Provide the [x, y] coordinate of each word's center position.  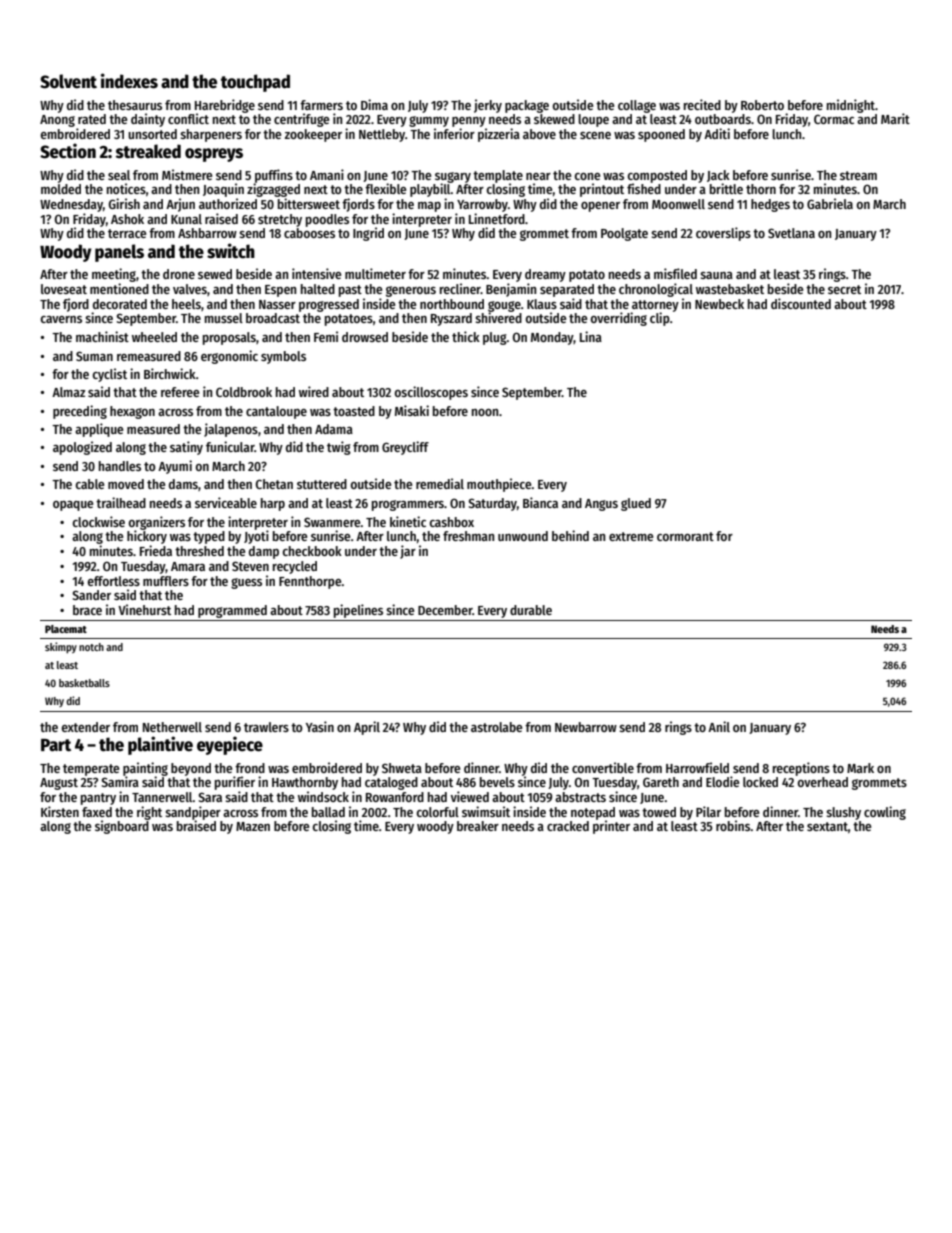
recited [702, 104]
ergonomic [229, 357]
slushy [843, 813]
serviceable [226, 502]
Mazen [253, 826]
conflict [188, 118]
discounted [801, 303]
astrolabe [496, 727]
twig [339, 448]
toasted [354, 411]
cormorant [685, 536]
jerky [488, 106]
